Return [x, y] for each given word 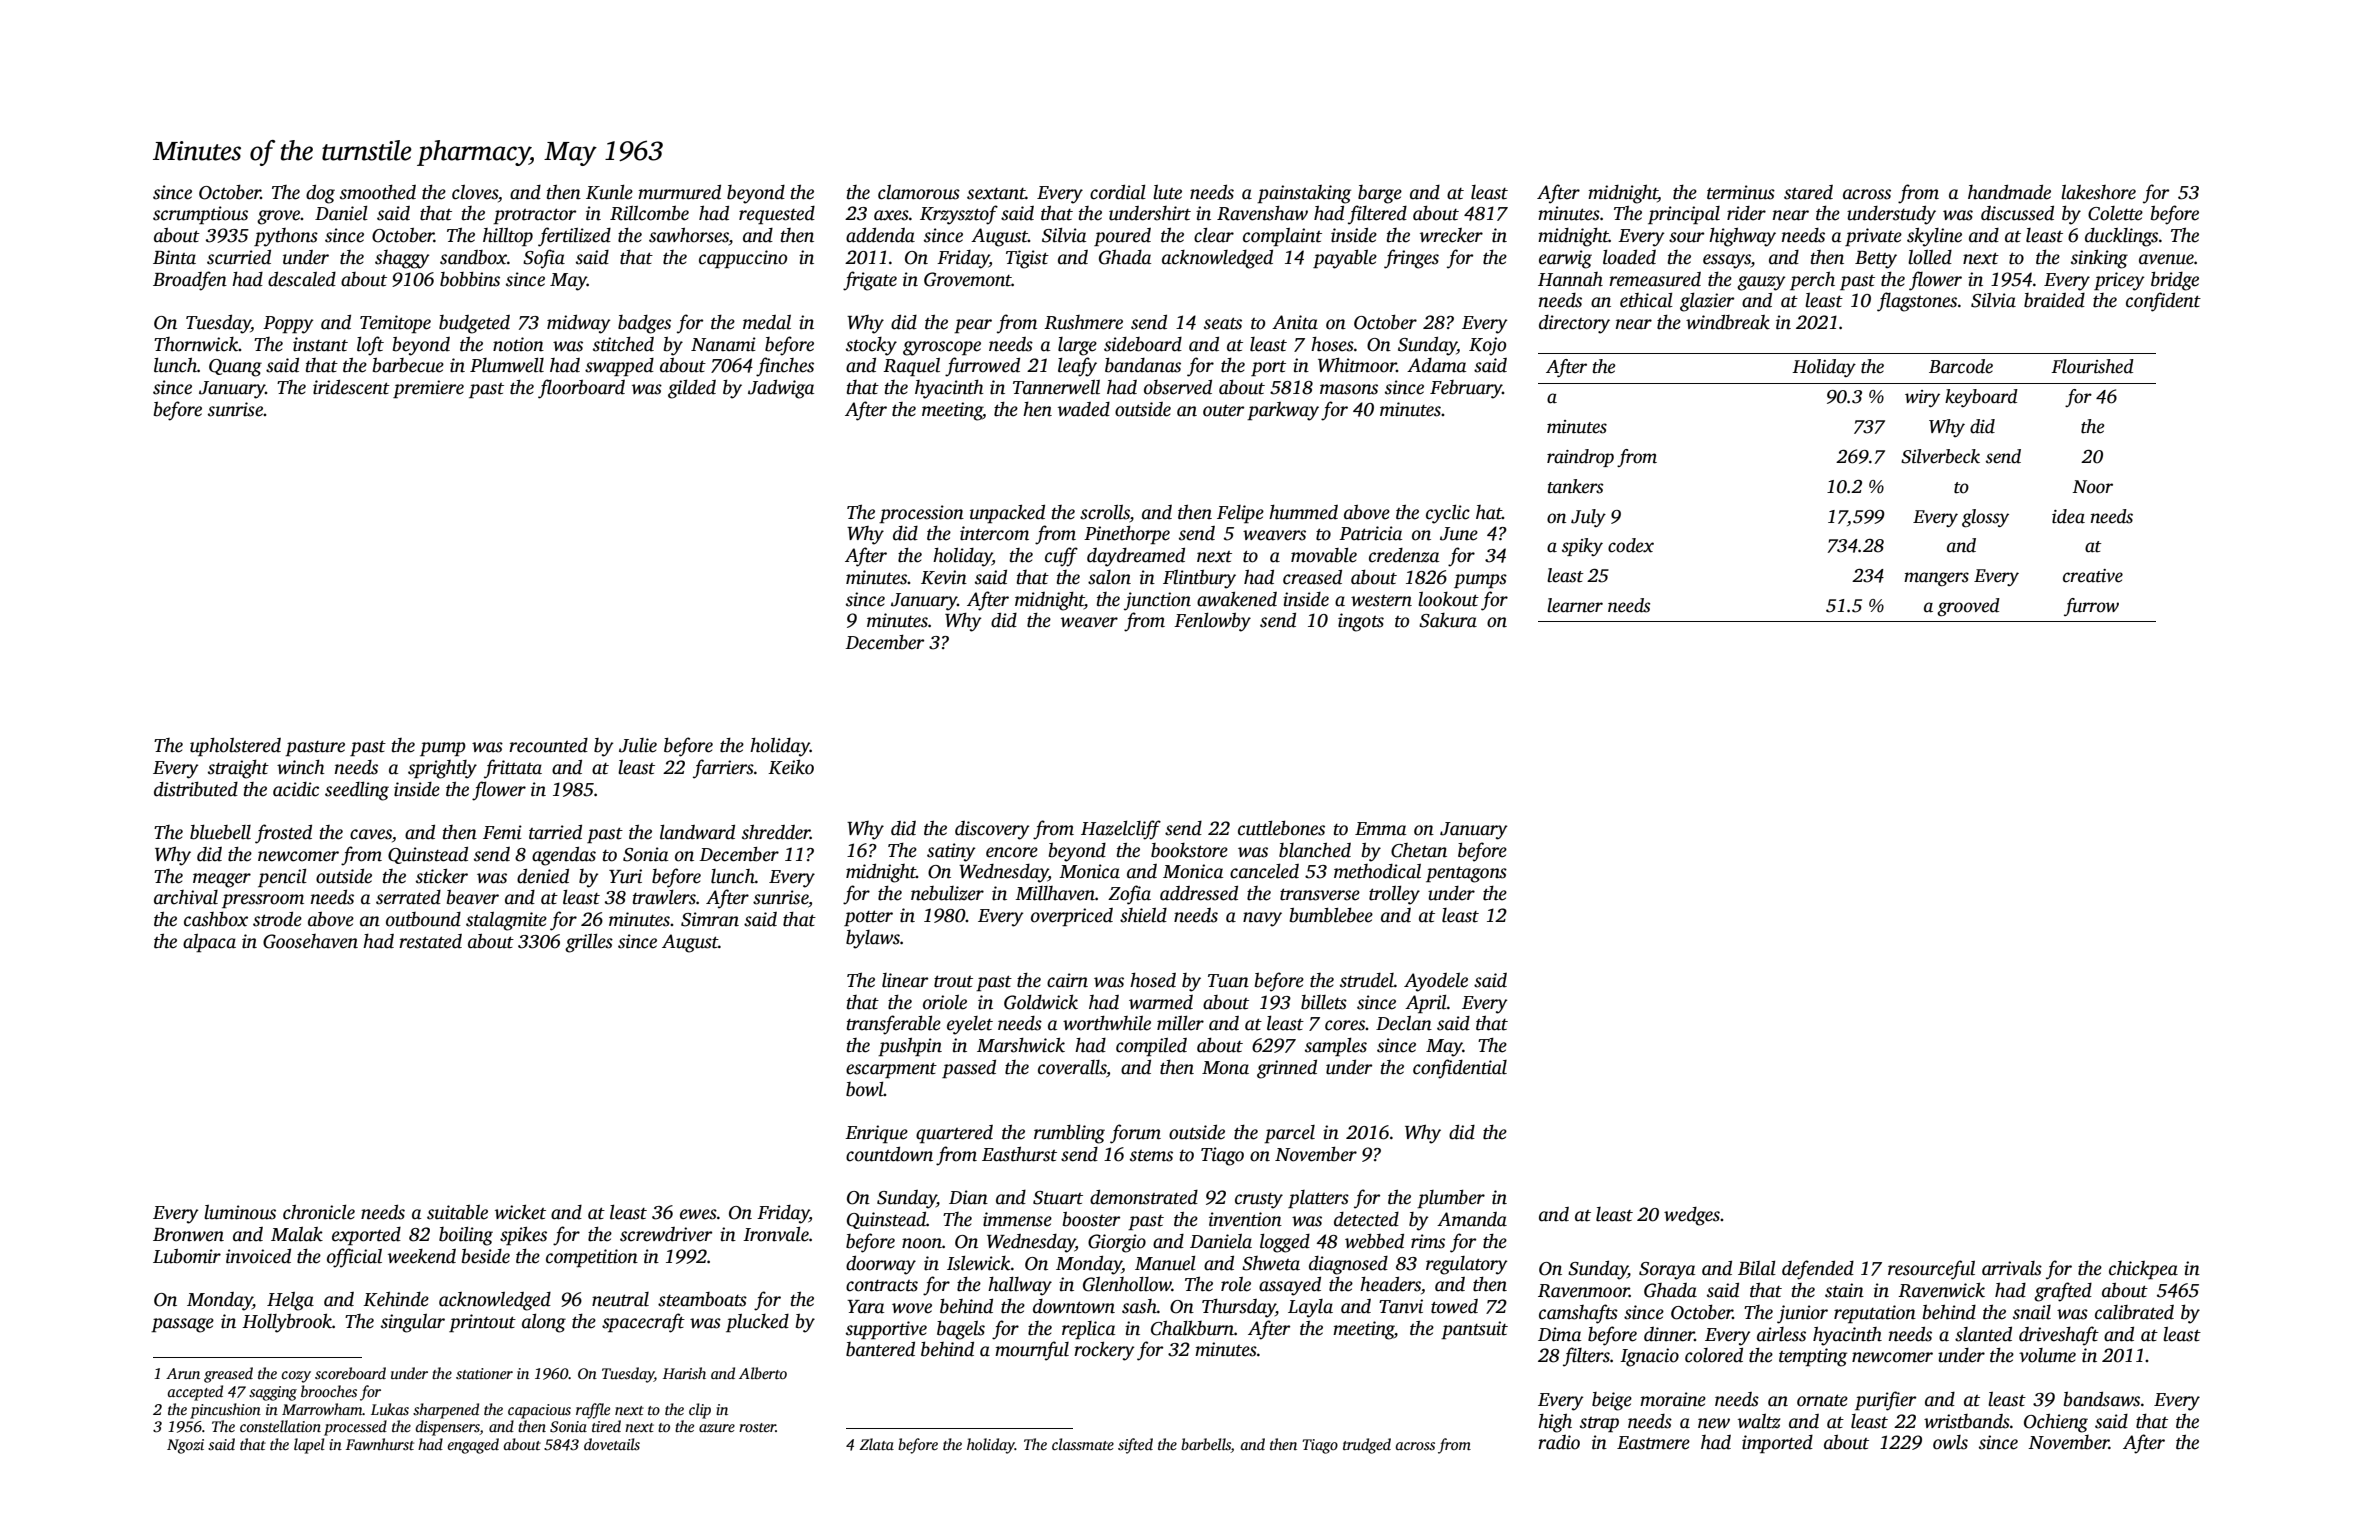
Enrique [876, 1134]
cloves [475, 192]
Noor [2092, 487]
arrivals [2012, 1268]
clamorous [919, 192]
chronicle [319, 1212]
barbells [1206, 1444]
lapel [309, 1446]
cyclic [1448, 514]
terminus [1741, 192]
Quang [235, 368]
